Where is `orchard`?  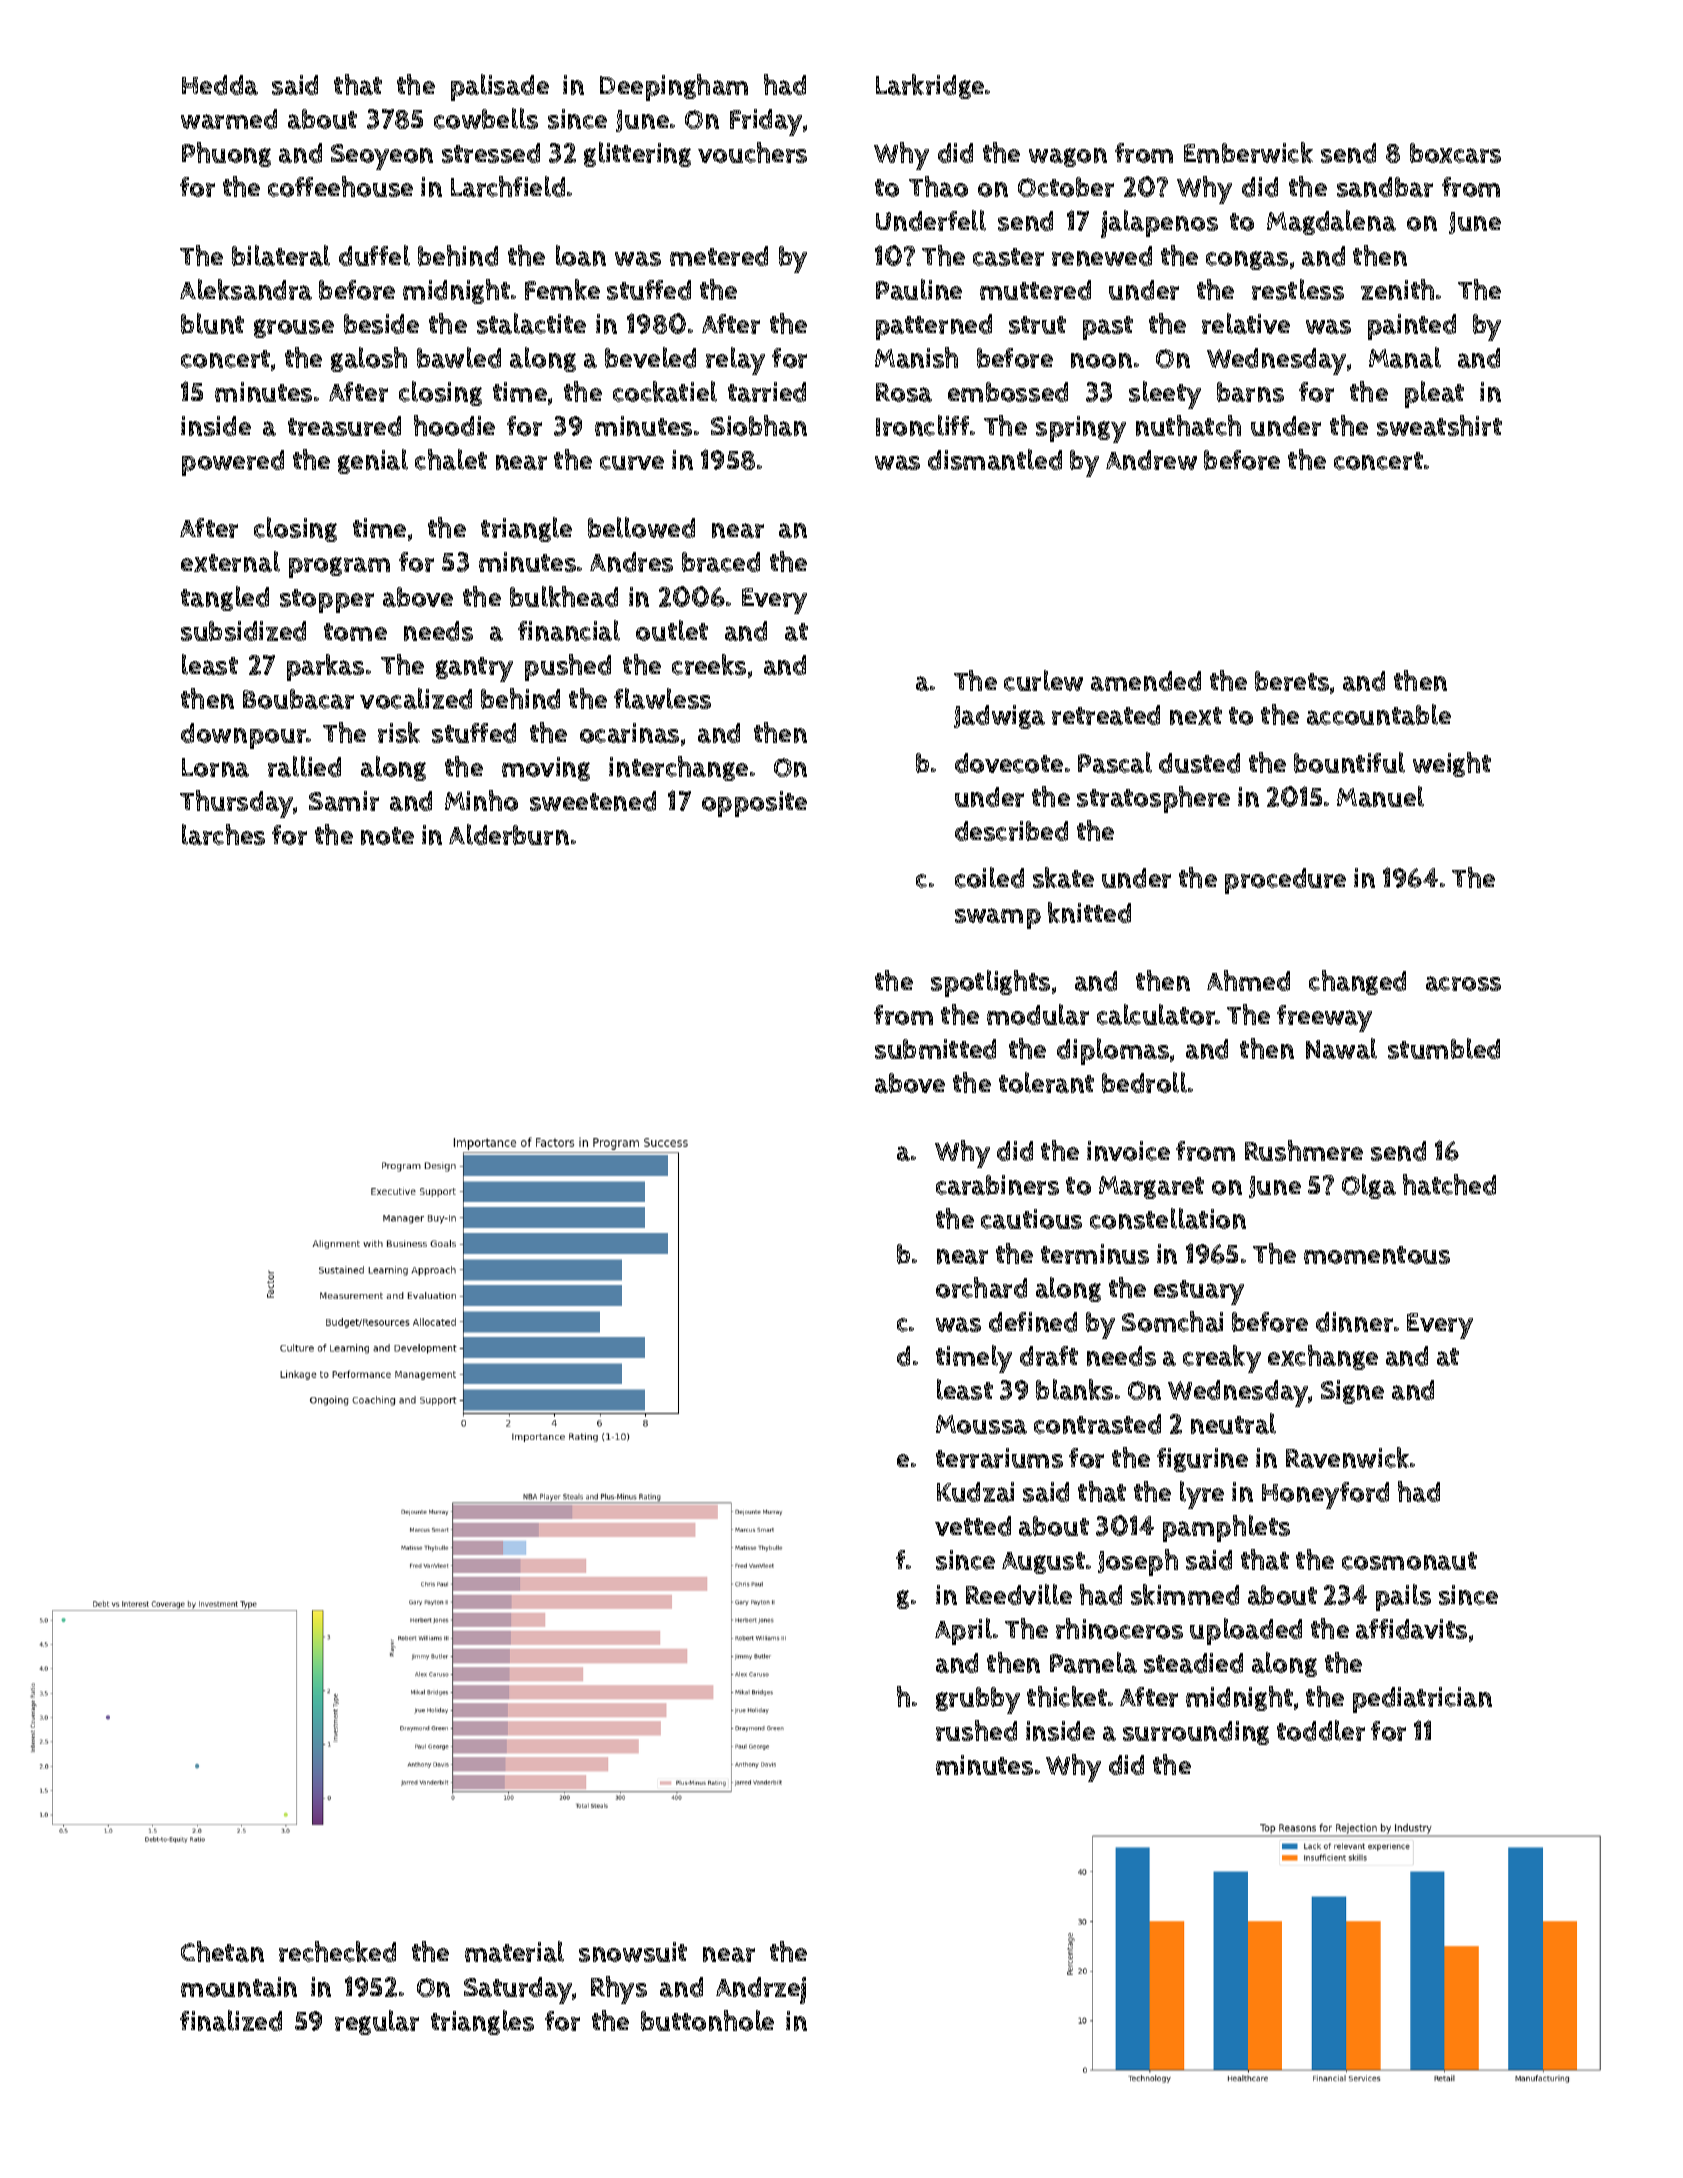 orchard is located at coordinates (981, 1287).
